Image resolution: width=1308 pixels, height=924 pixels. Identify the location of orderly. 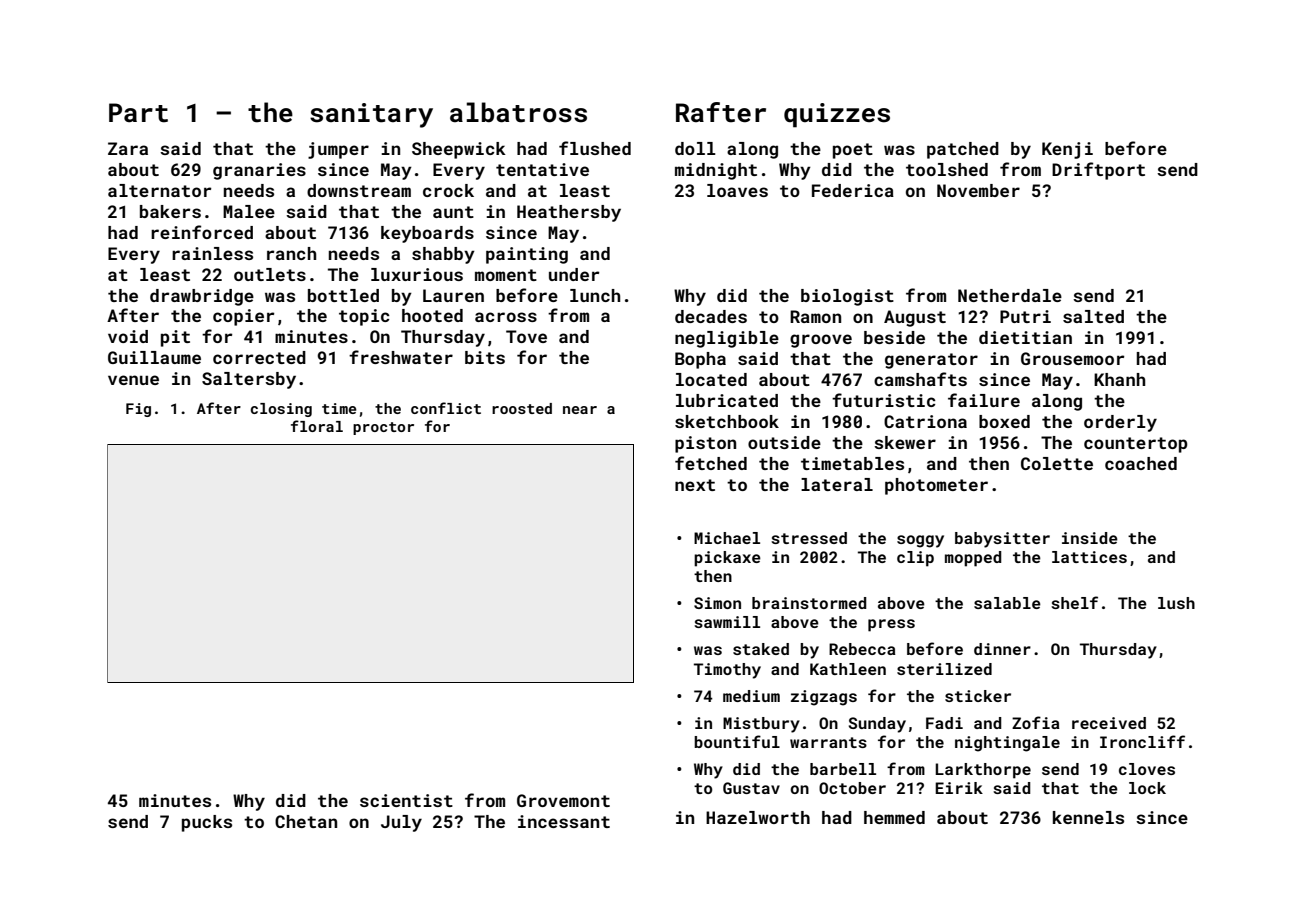
(1120, 423).
